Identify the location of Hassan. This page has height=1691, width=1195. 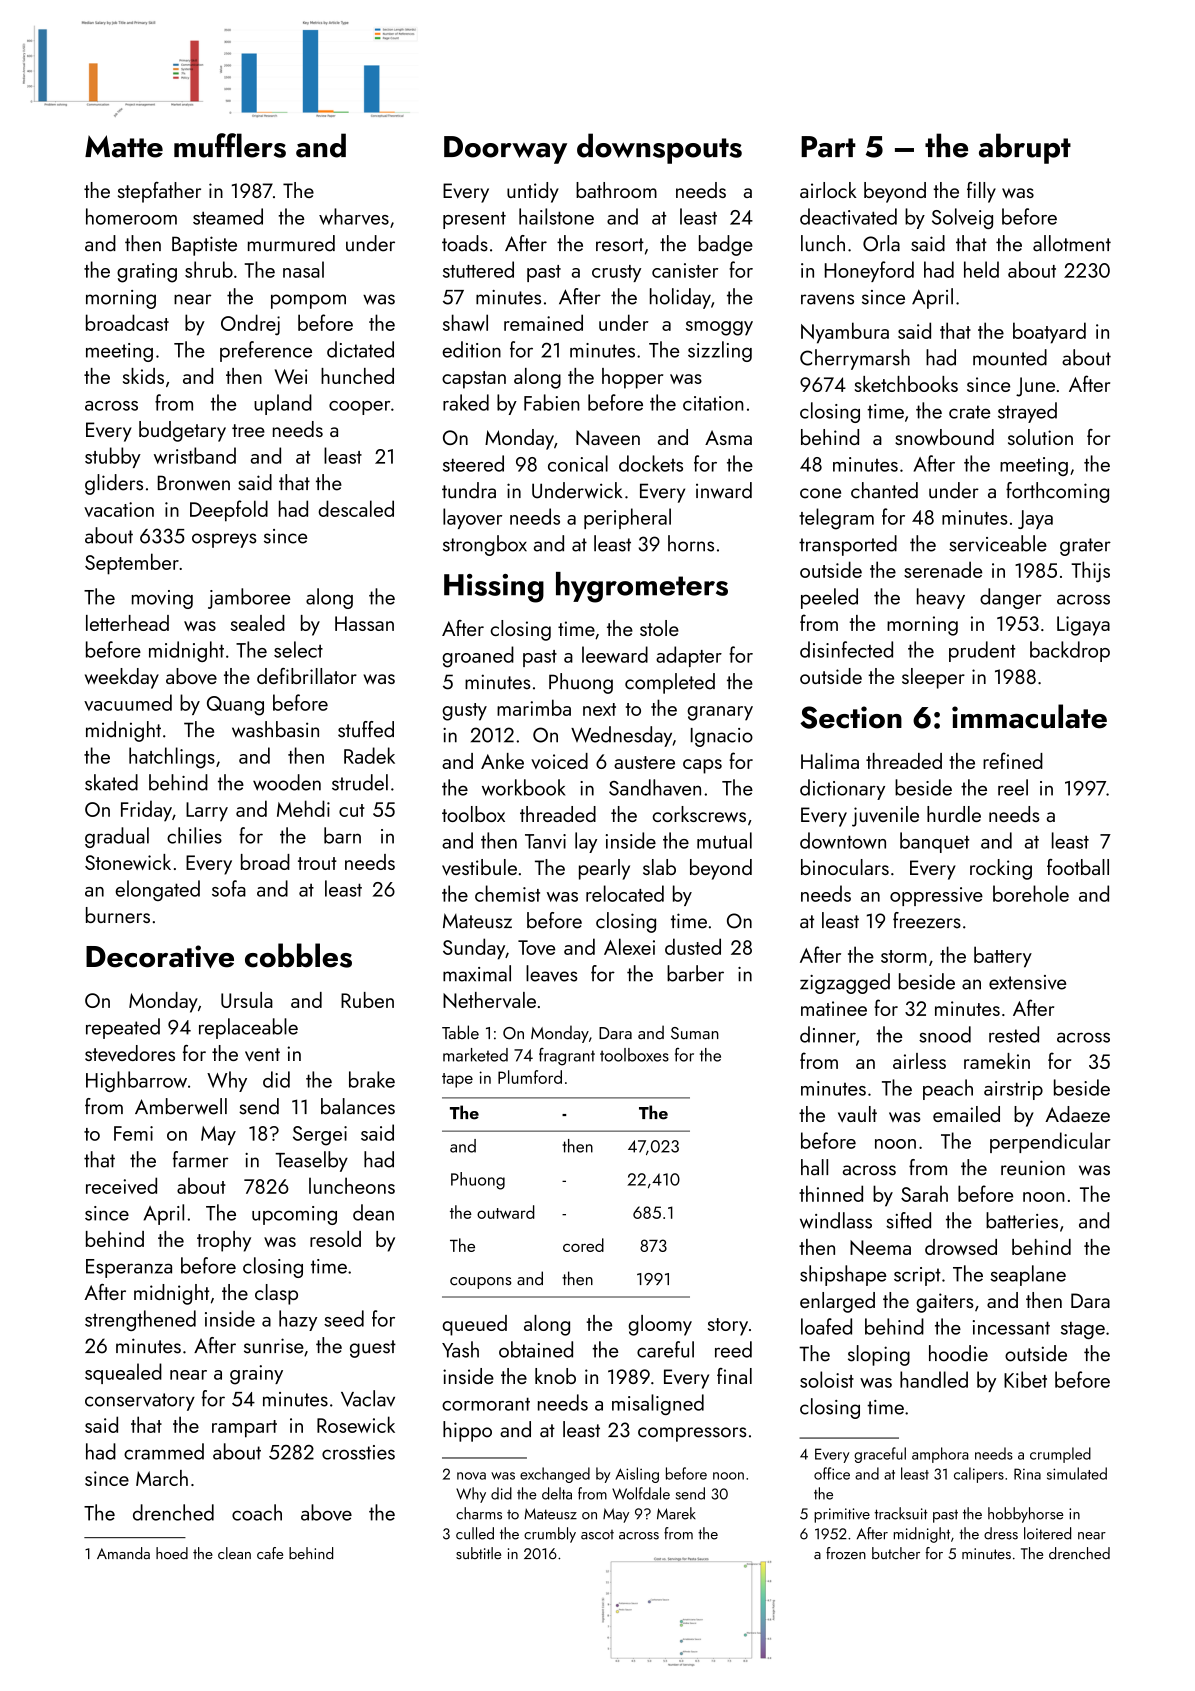
(364, 623).
